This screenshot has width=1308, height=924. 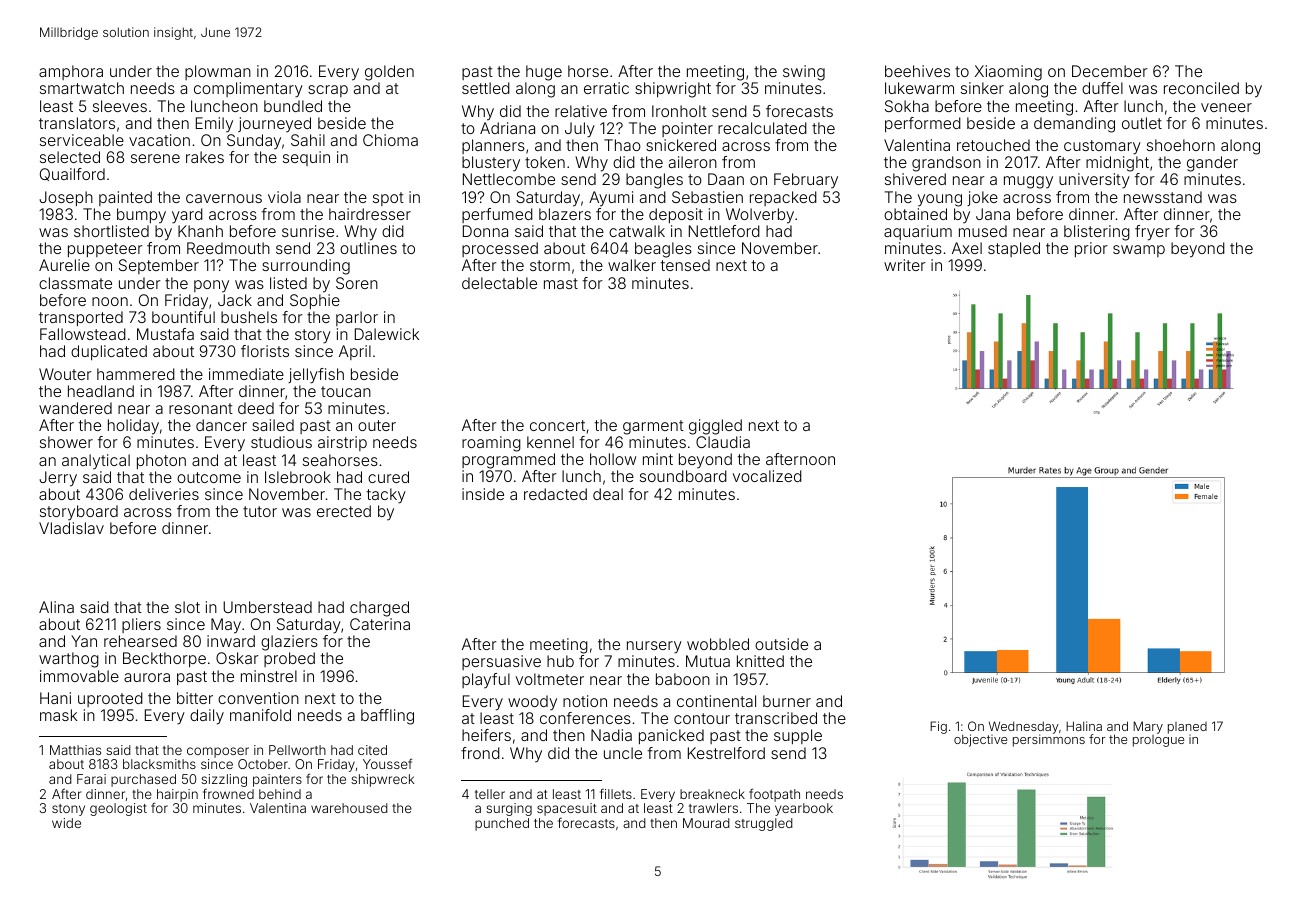 What do you see at coordinates (715, 427) in the screenshot?
I see `giggled` at bounding box center [715, 427].
